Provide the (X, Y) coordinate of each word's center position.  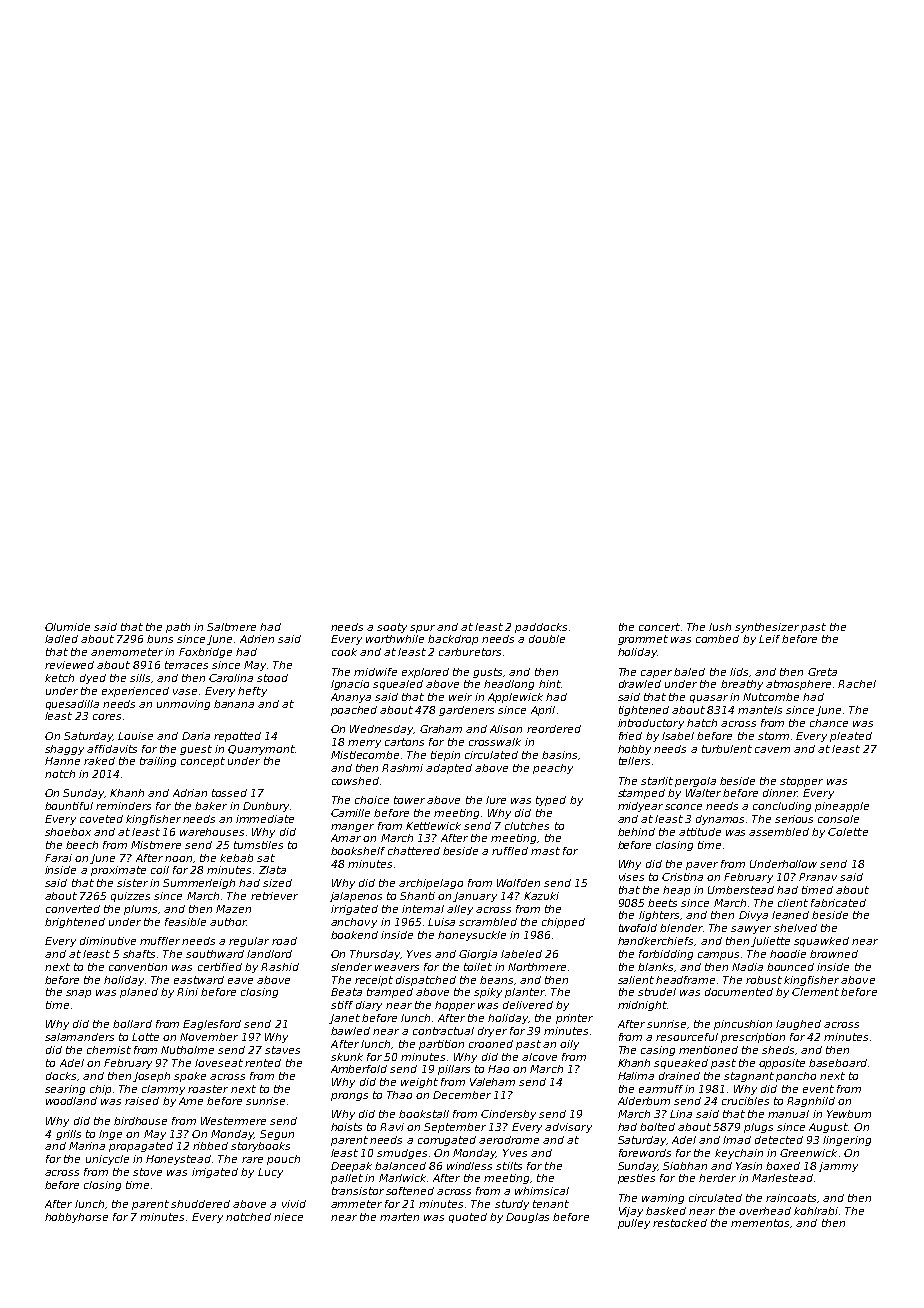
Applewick (515, 698)
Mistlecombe (365, 755)
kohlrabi (816, 1211)
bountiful (69, 806)
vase (185, 692)
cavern (772, 750)
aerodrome (509, 1140)
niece (288, 1217)
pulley (634, 1224)
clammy (163, 1090)
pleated (851, 737)
